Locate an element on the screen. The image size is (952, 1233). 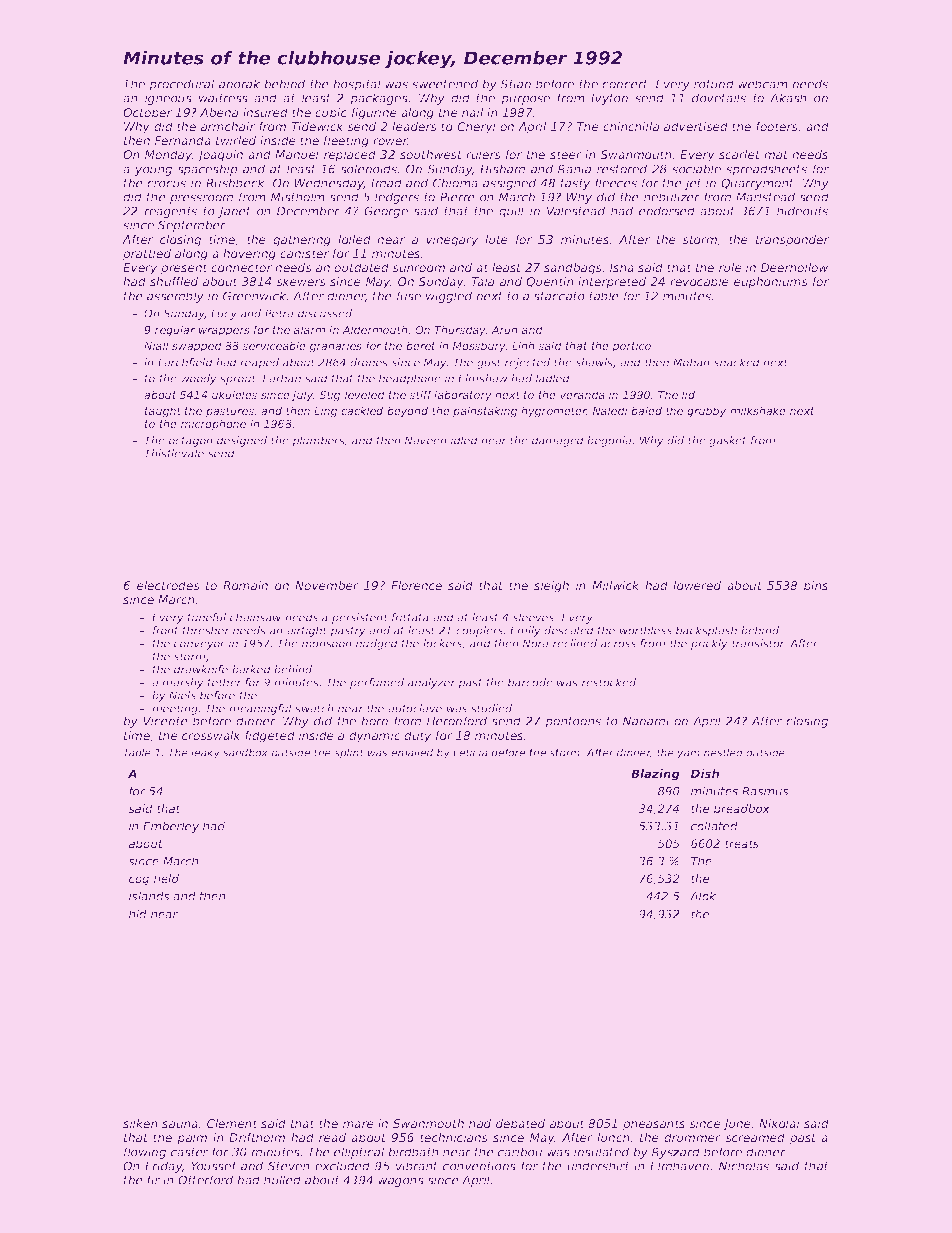
emailed is located at coordinates (412, 752).
